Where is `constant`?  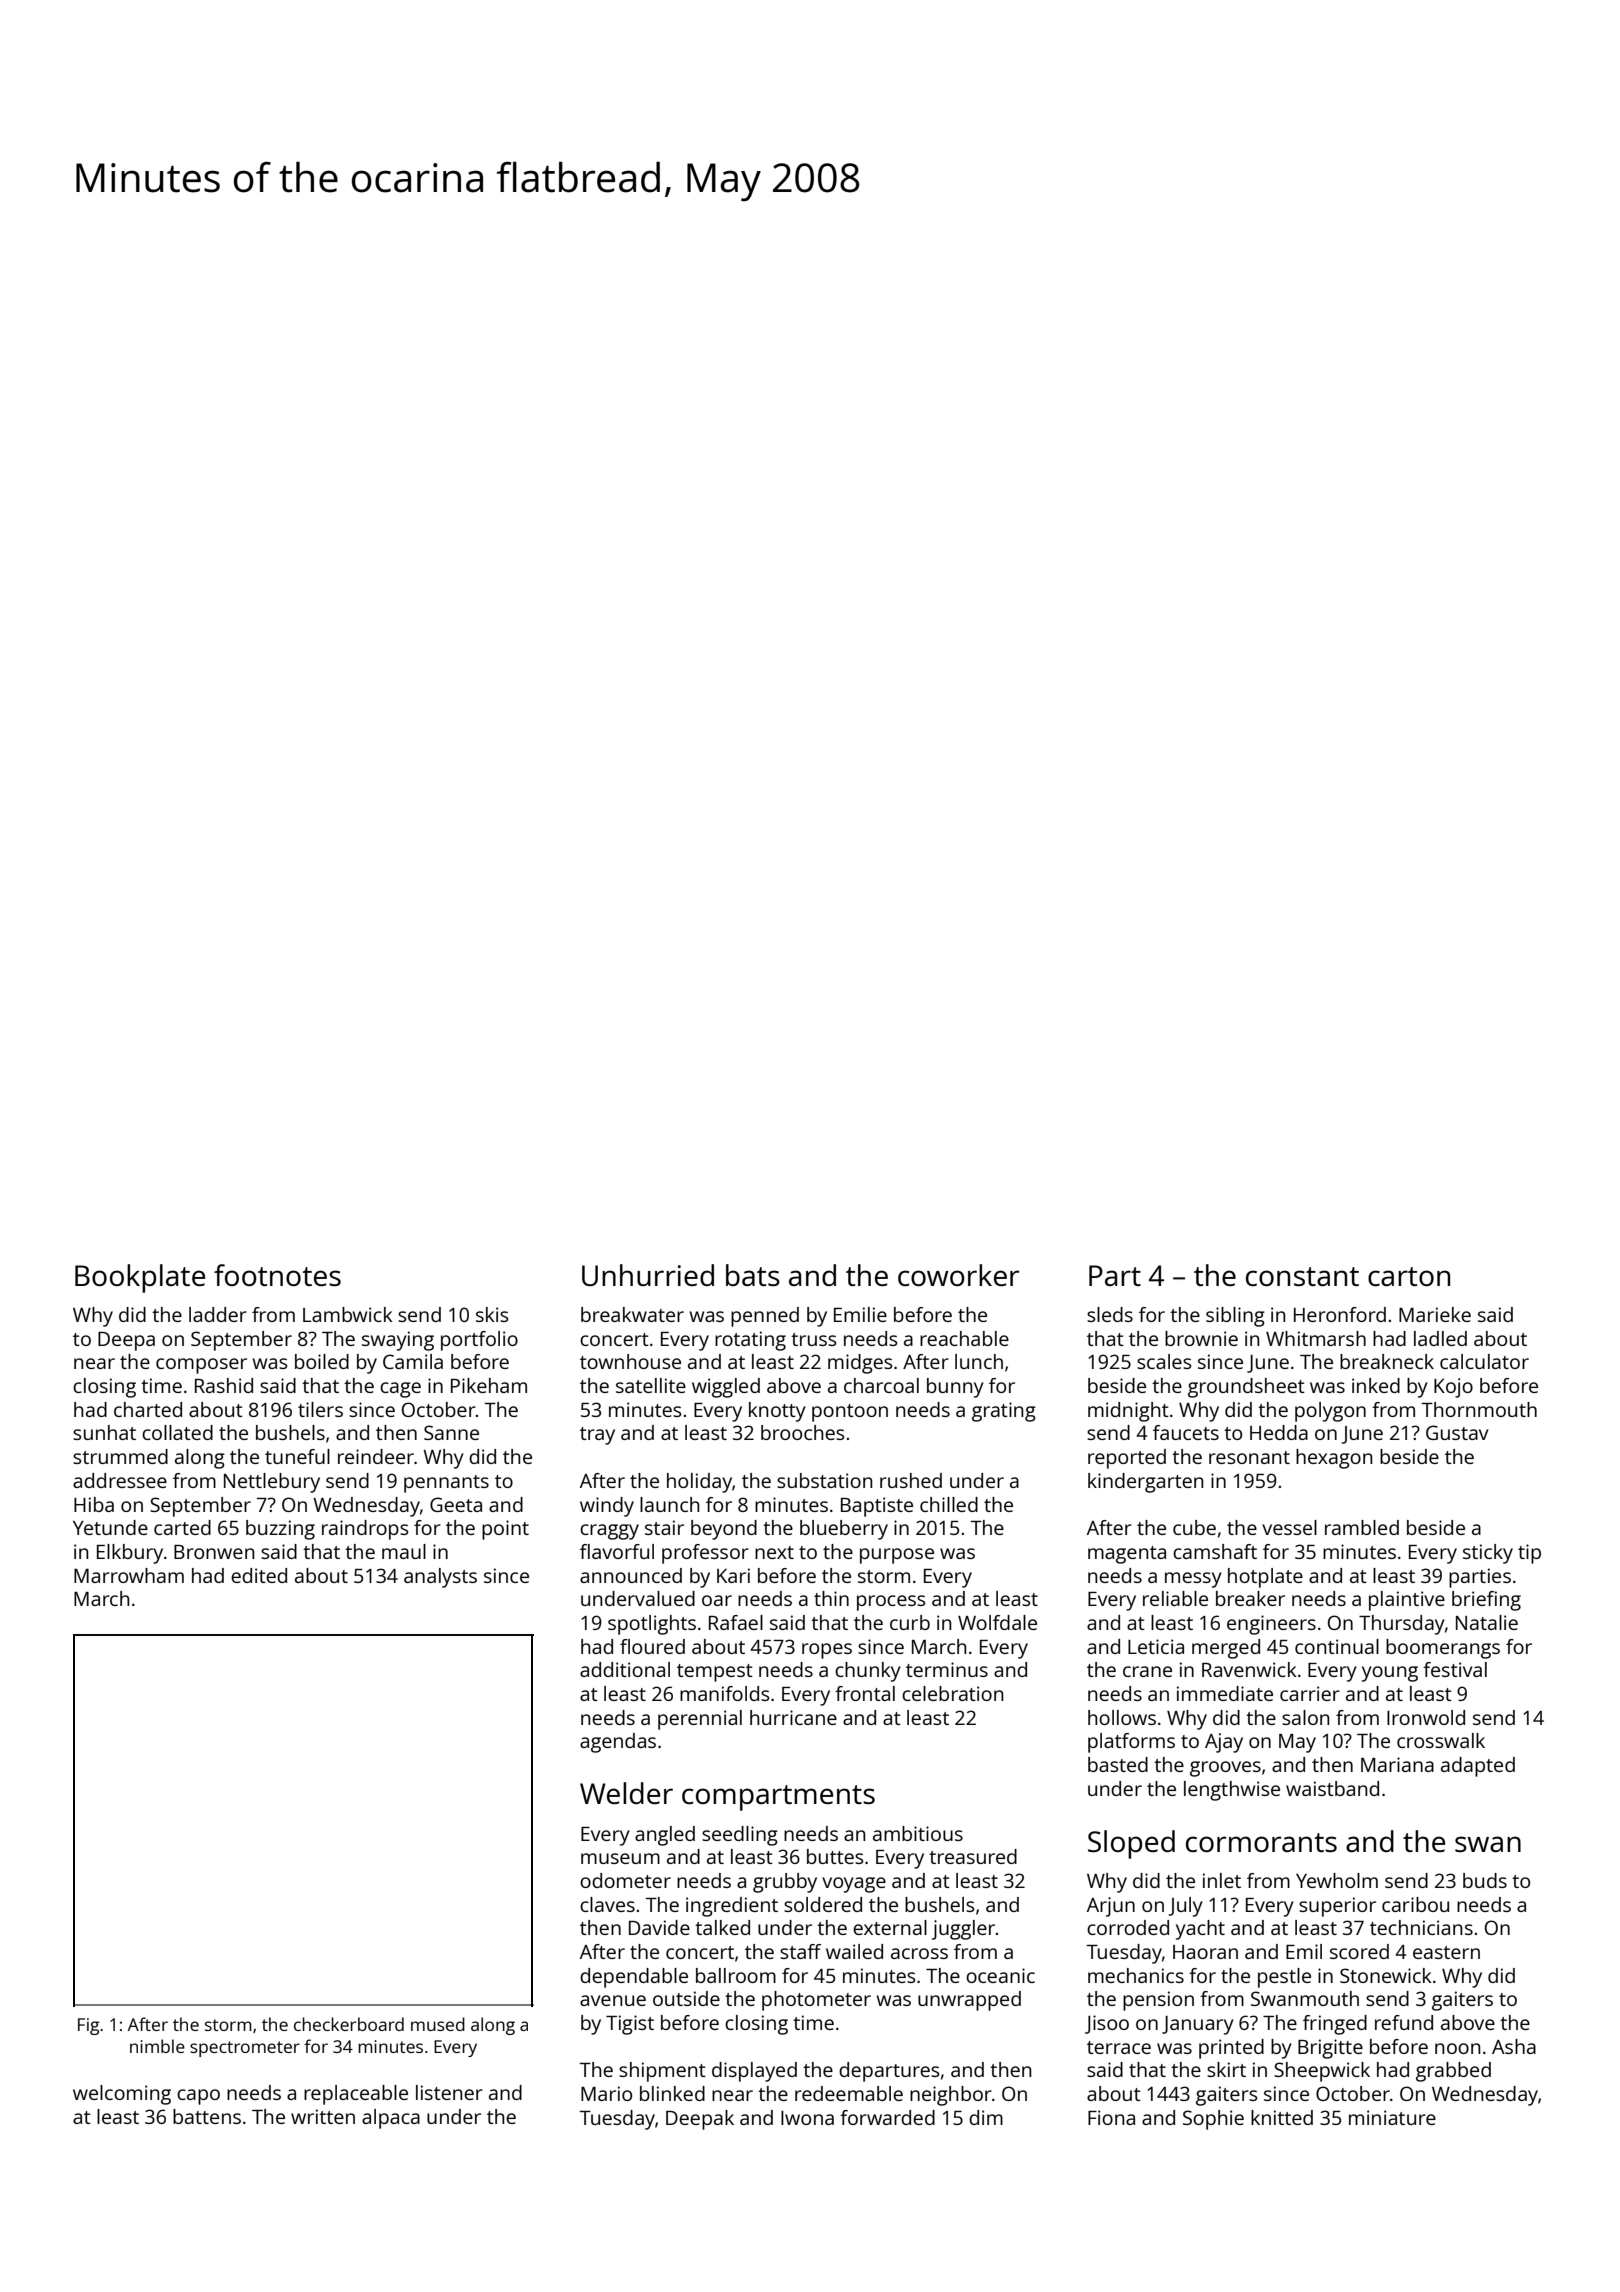 constant is located at coordinates (1302, 1276).
